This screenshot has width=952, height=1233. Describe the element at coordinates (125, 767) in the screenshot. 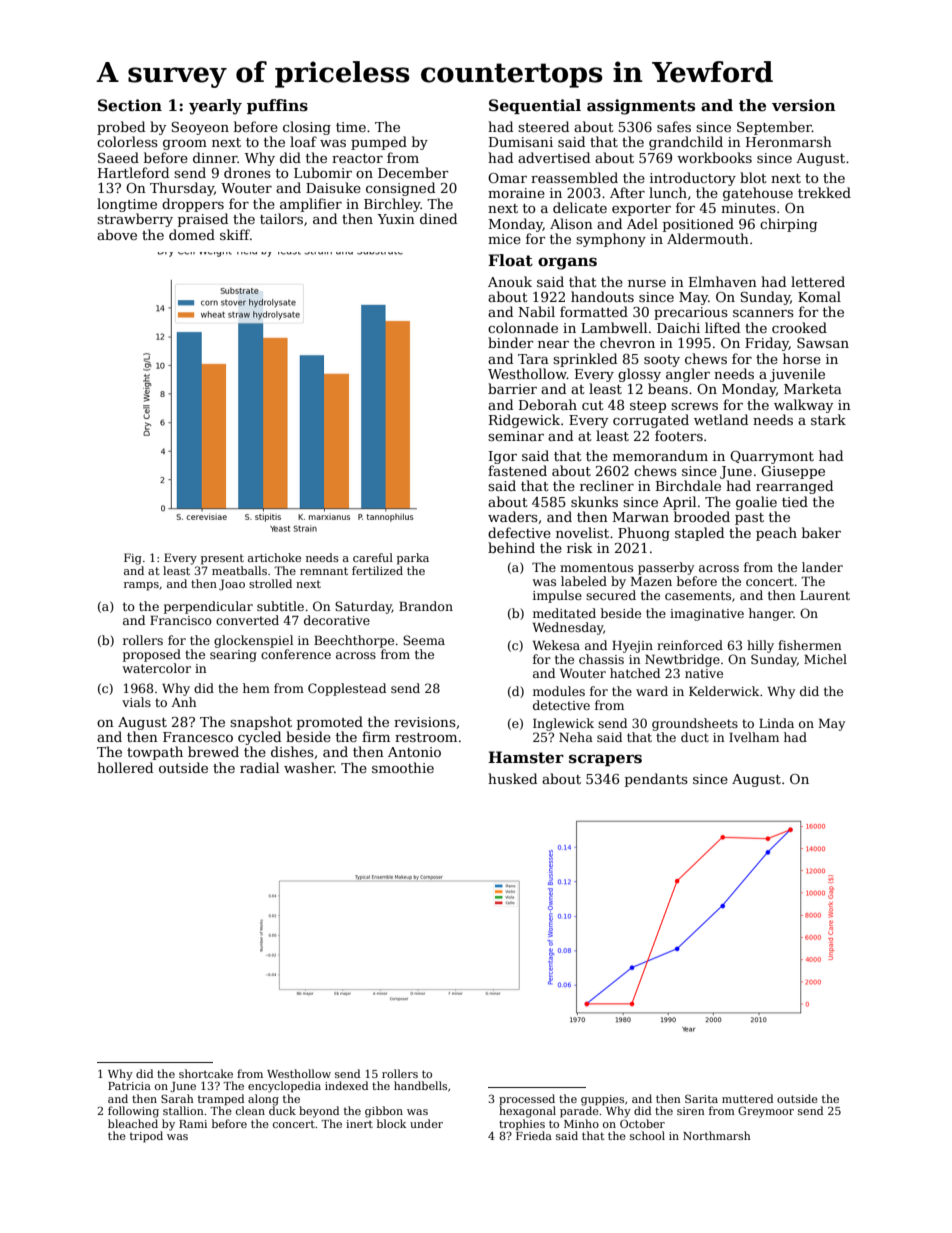

I see `hollered` at that location.
